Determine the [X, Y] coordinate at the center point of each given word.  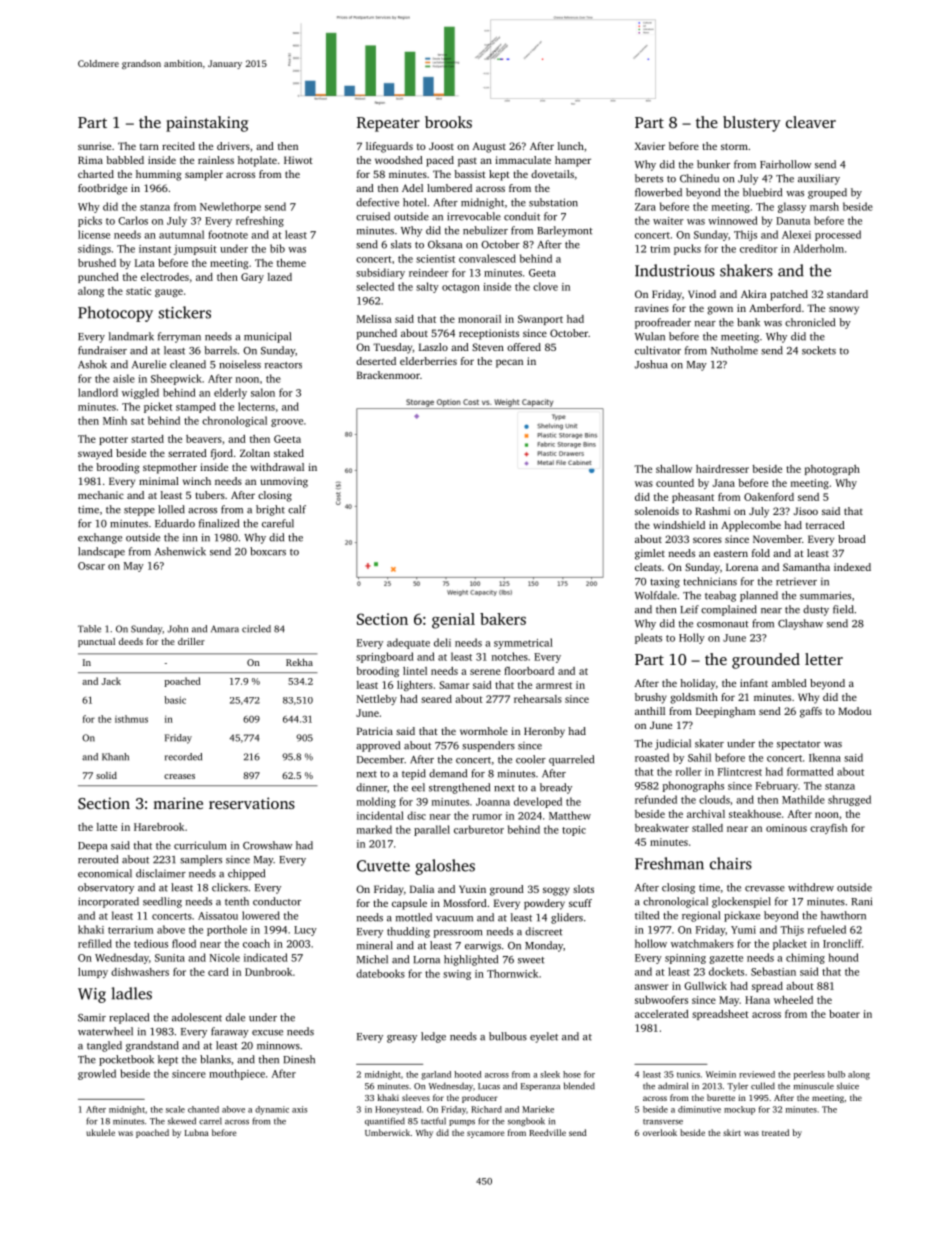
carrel [210, 1121]
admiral [673, 1086]
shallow [674, 469]
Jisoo [806, 511]
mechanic [101, 495]
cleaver [811, 122]
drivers [233, 146]
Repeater [388, 124]
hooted [468, 1074]
